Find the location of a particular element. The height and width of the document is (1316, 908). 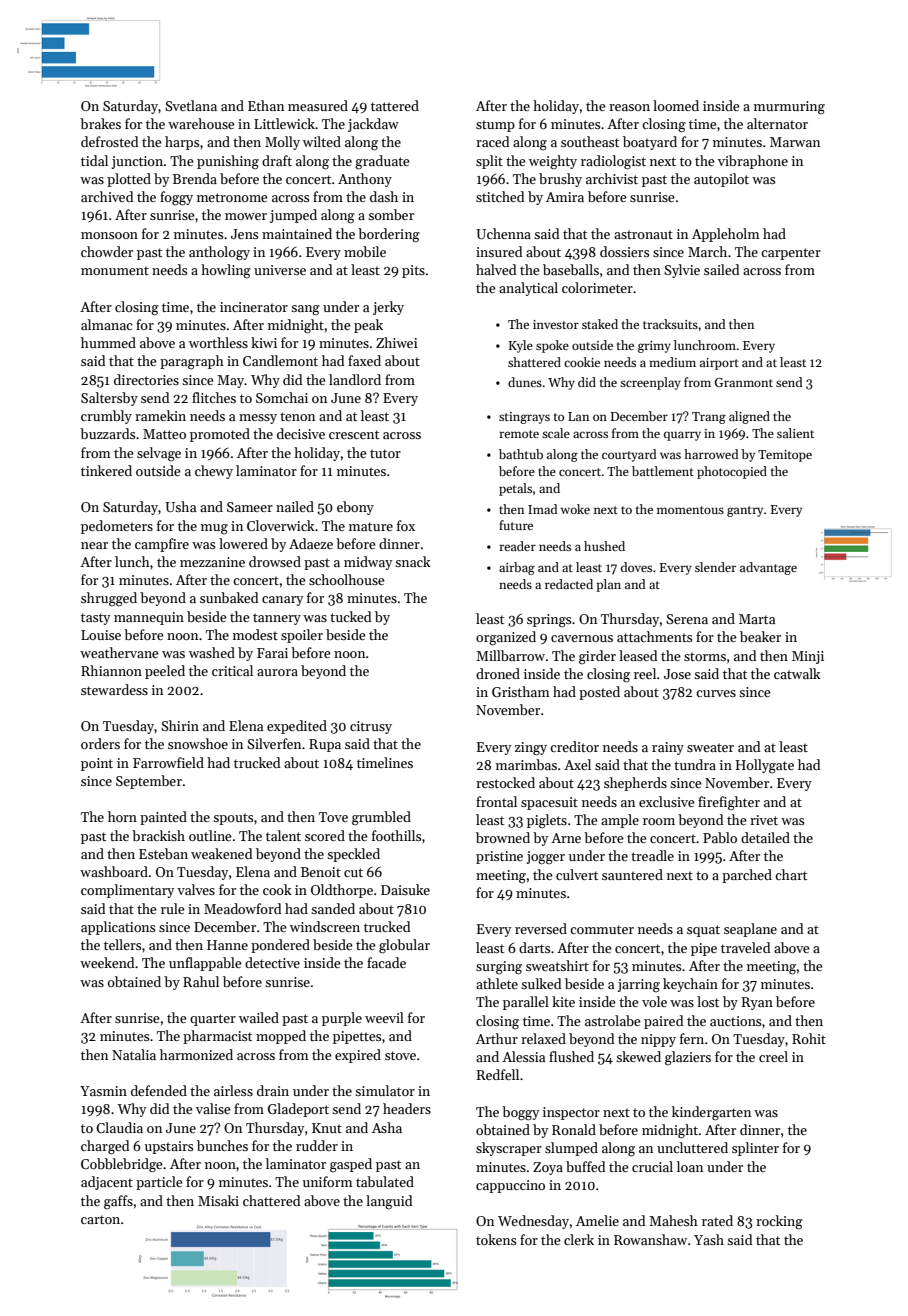

salient is located at coordinates (795, 433).
